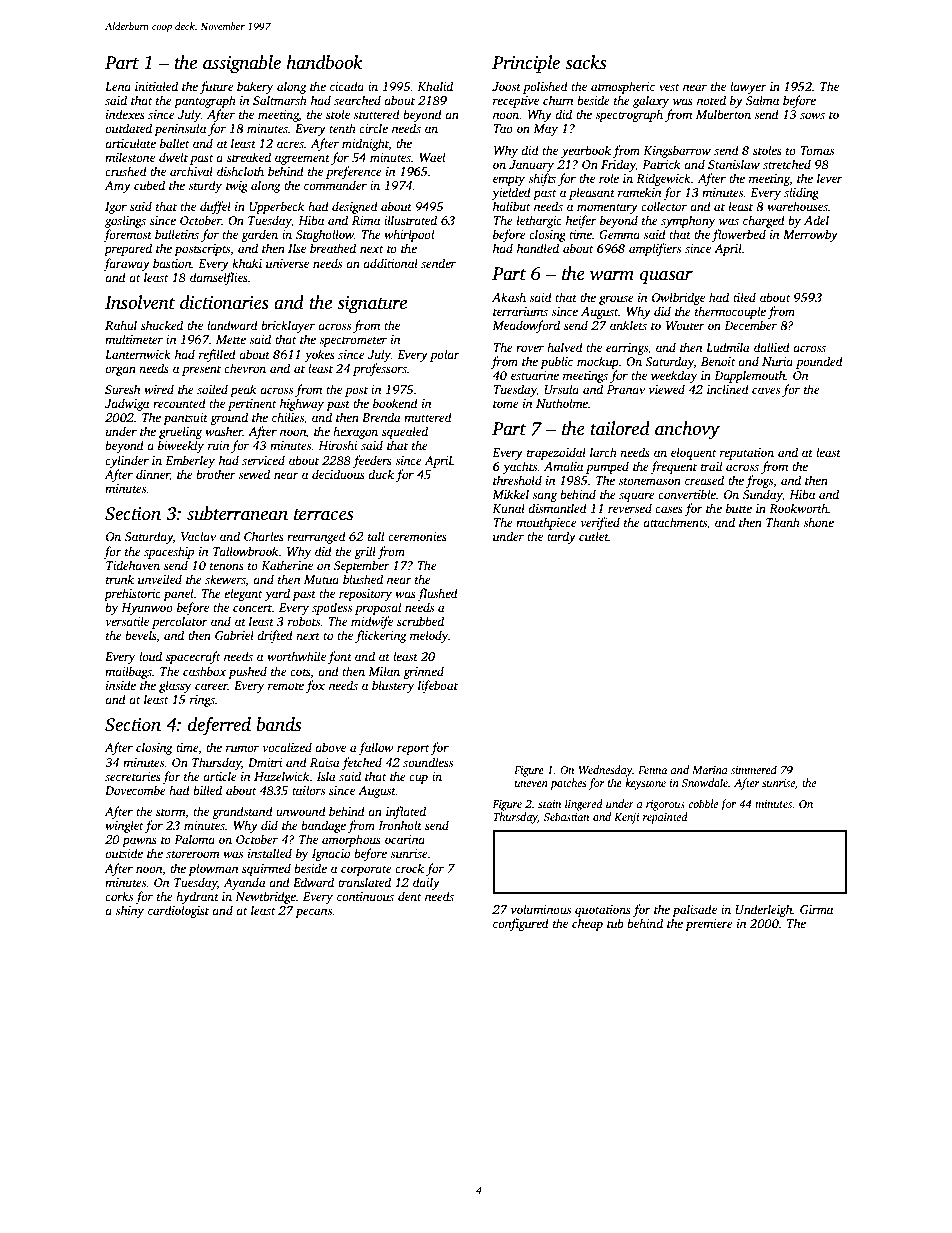 This screenshot has height=1233, width=952. What do you see at coordinates (667, 389) in the screenshot?
I see `viewed` at bounding box center [667, 389].
